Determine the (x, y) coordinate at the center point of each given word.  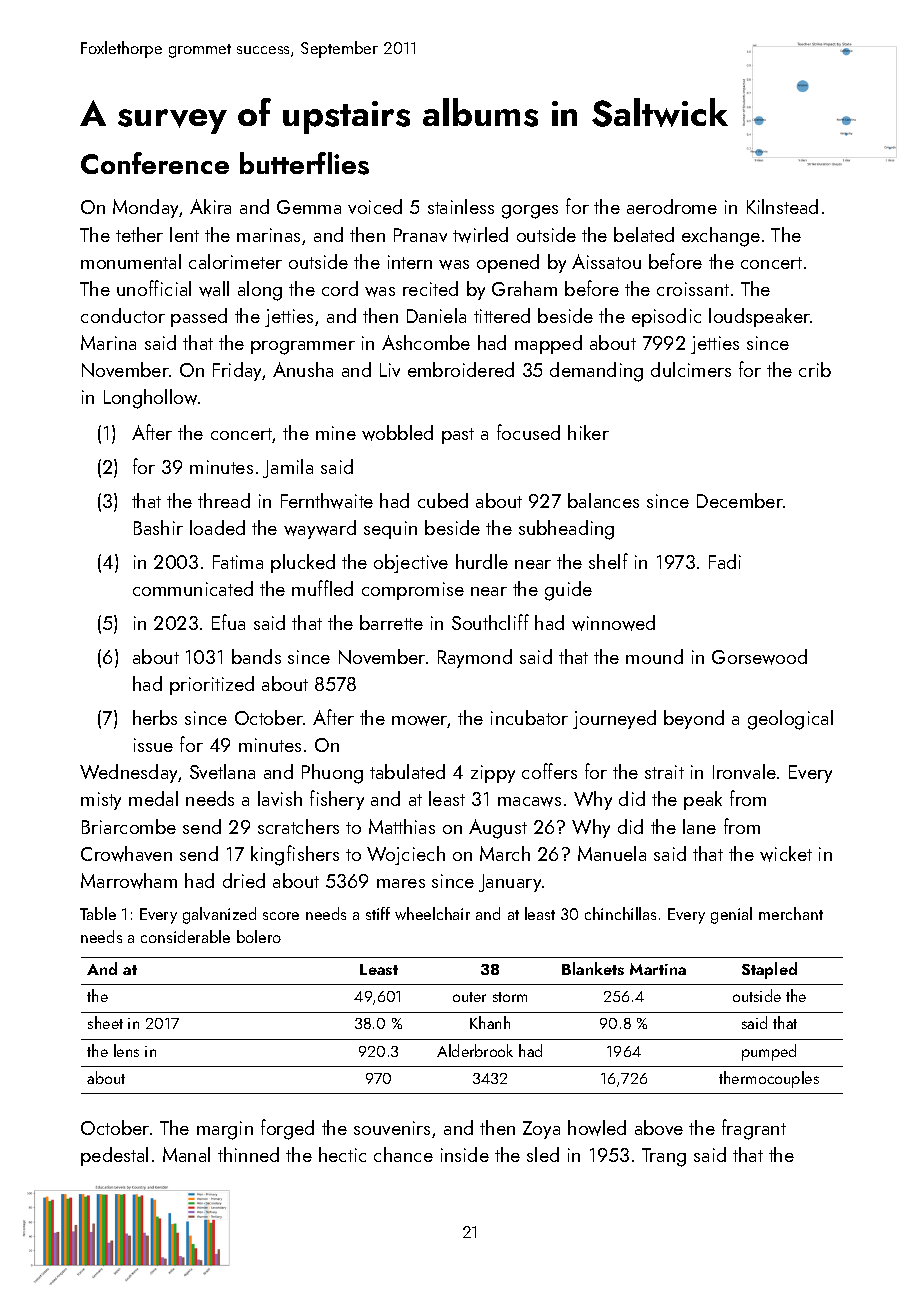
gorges (530, 212)
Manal (186, 1154)
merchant (791, 913)
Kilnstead (782, 206)
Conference (155, 163)
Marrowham (129, 881)
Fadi (725, 561)
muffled (322, 588)
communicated (193, 588)
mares (401, 883)
